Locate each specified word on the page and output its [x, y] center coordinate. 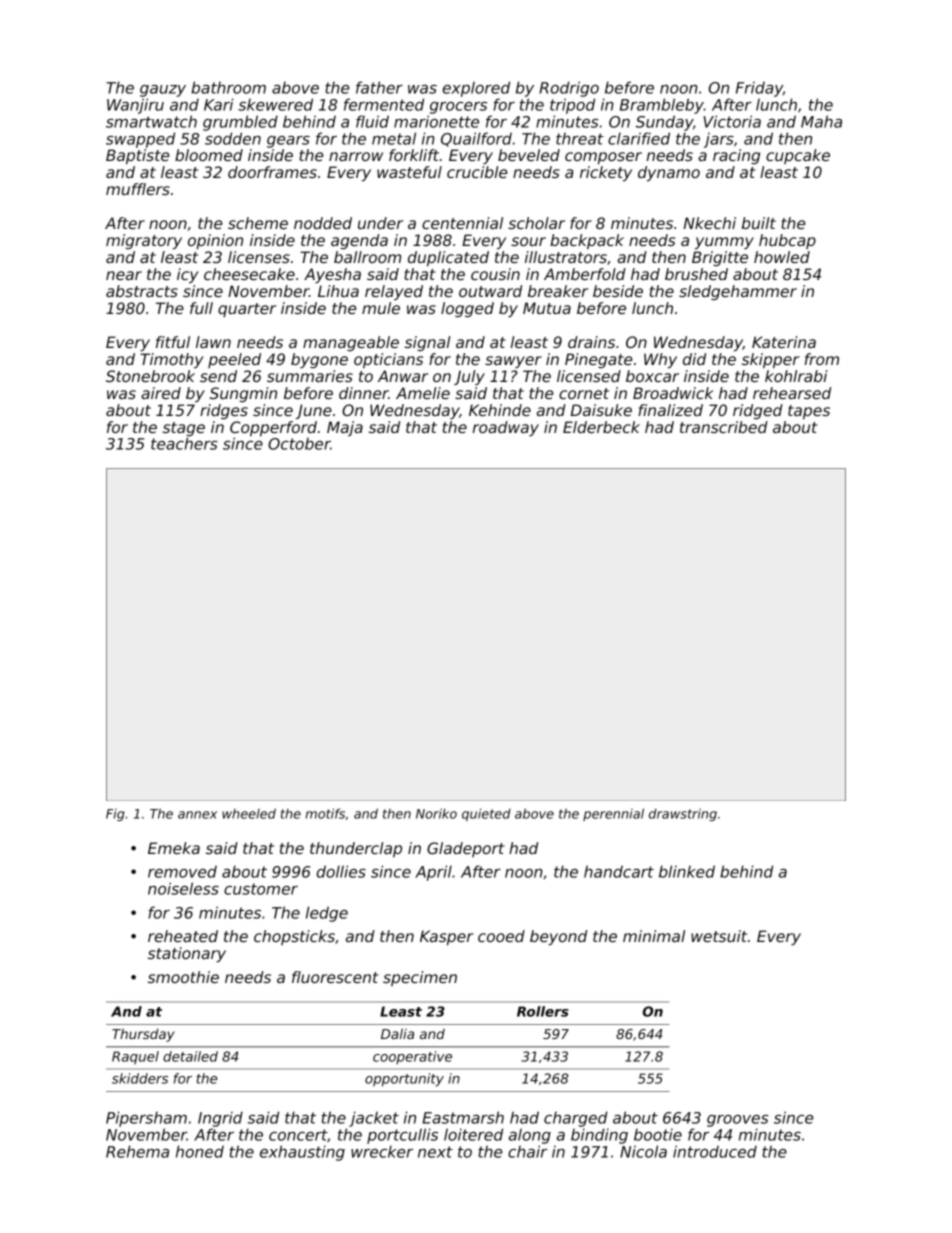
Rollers [543, 1011]
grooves [738, 1121]
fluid [372, 121]
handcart [619, 871]
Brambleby [662, 106]
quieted [486, 814]
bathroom [229, 87]
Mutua [547, 308]
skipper [771, 360]
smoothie [183, 977]
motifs [325, 813]
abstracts [142, 291]
